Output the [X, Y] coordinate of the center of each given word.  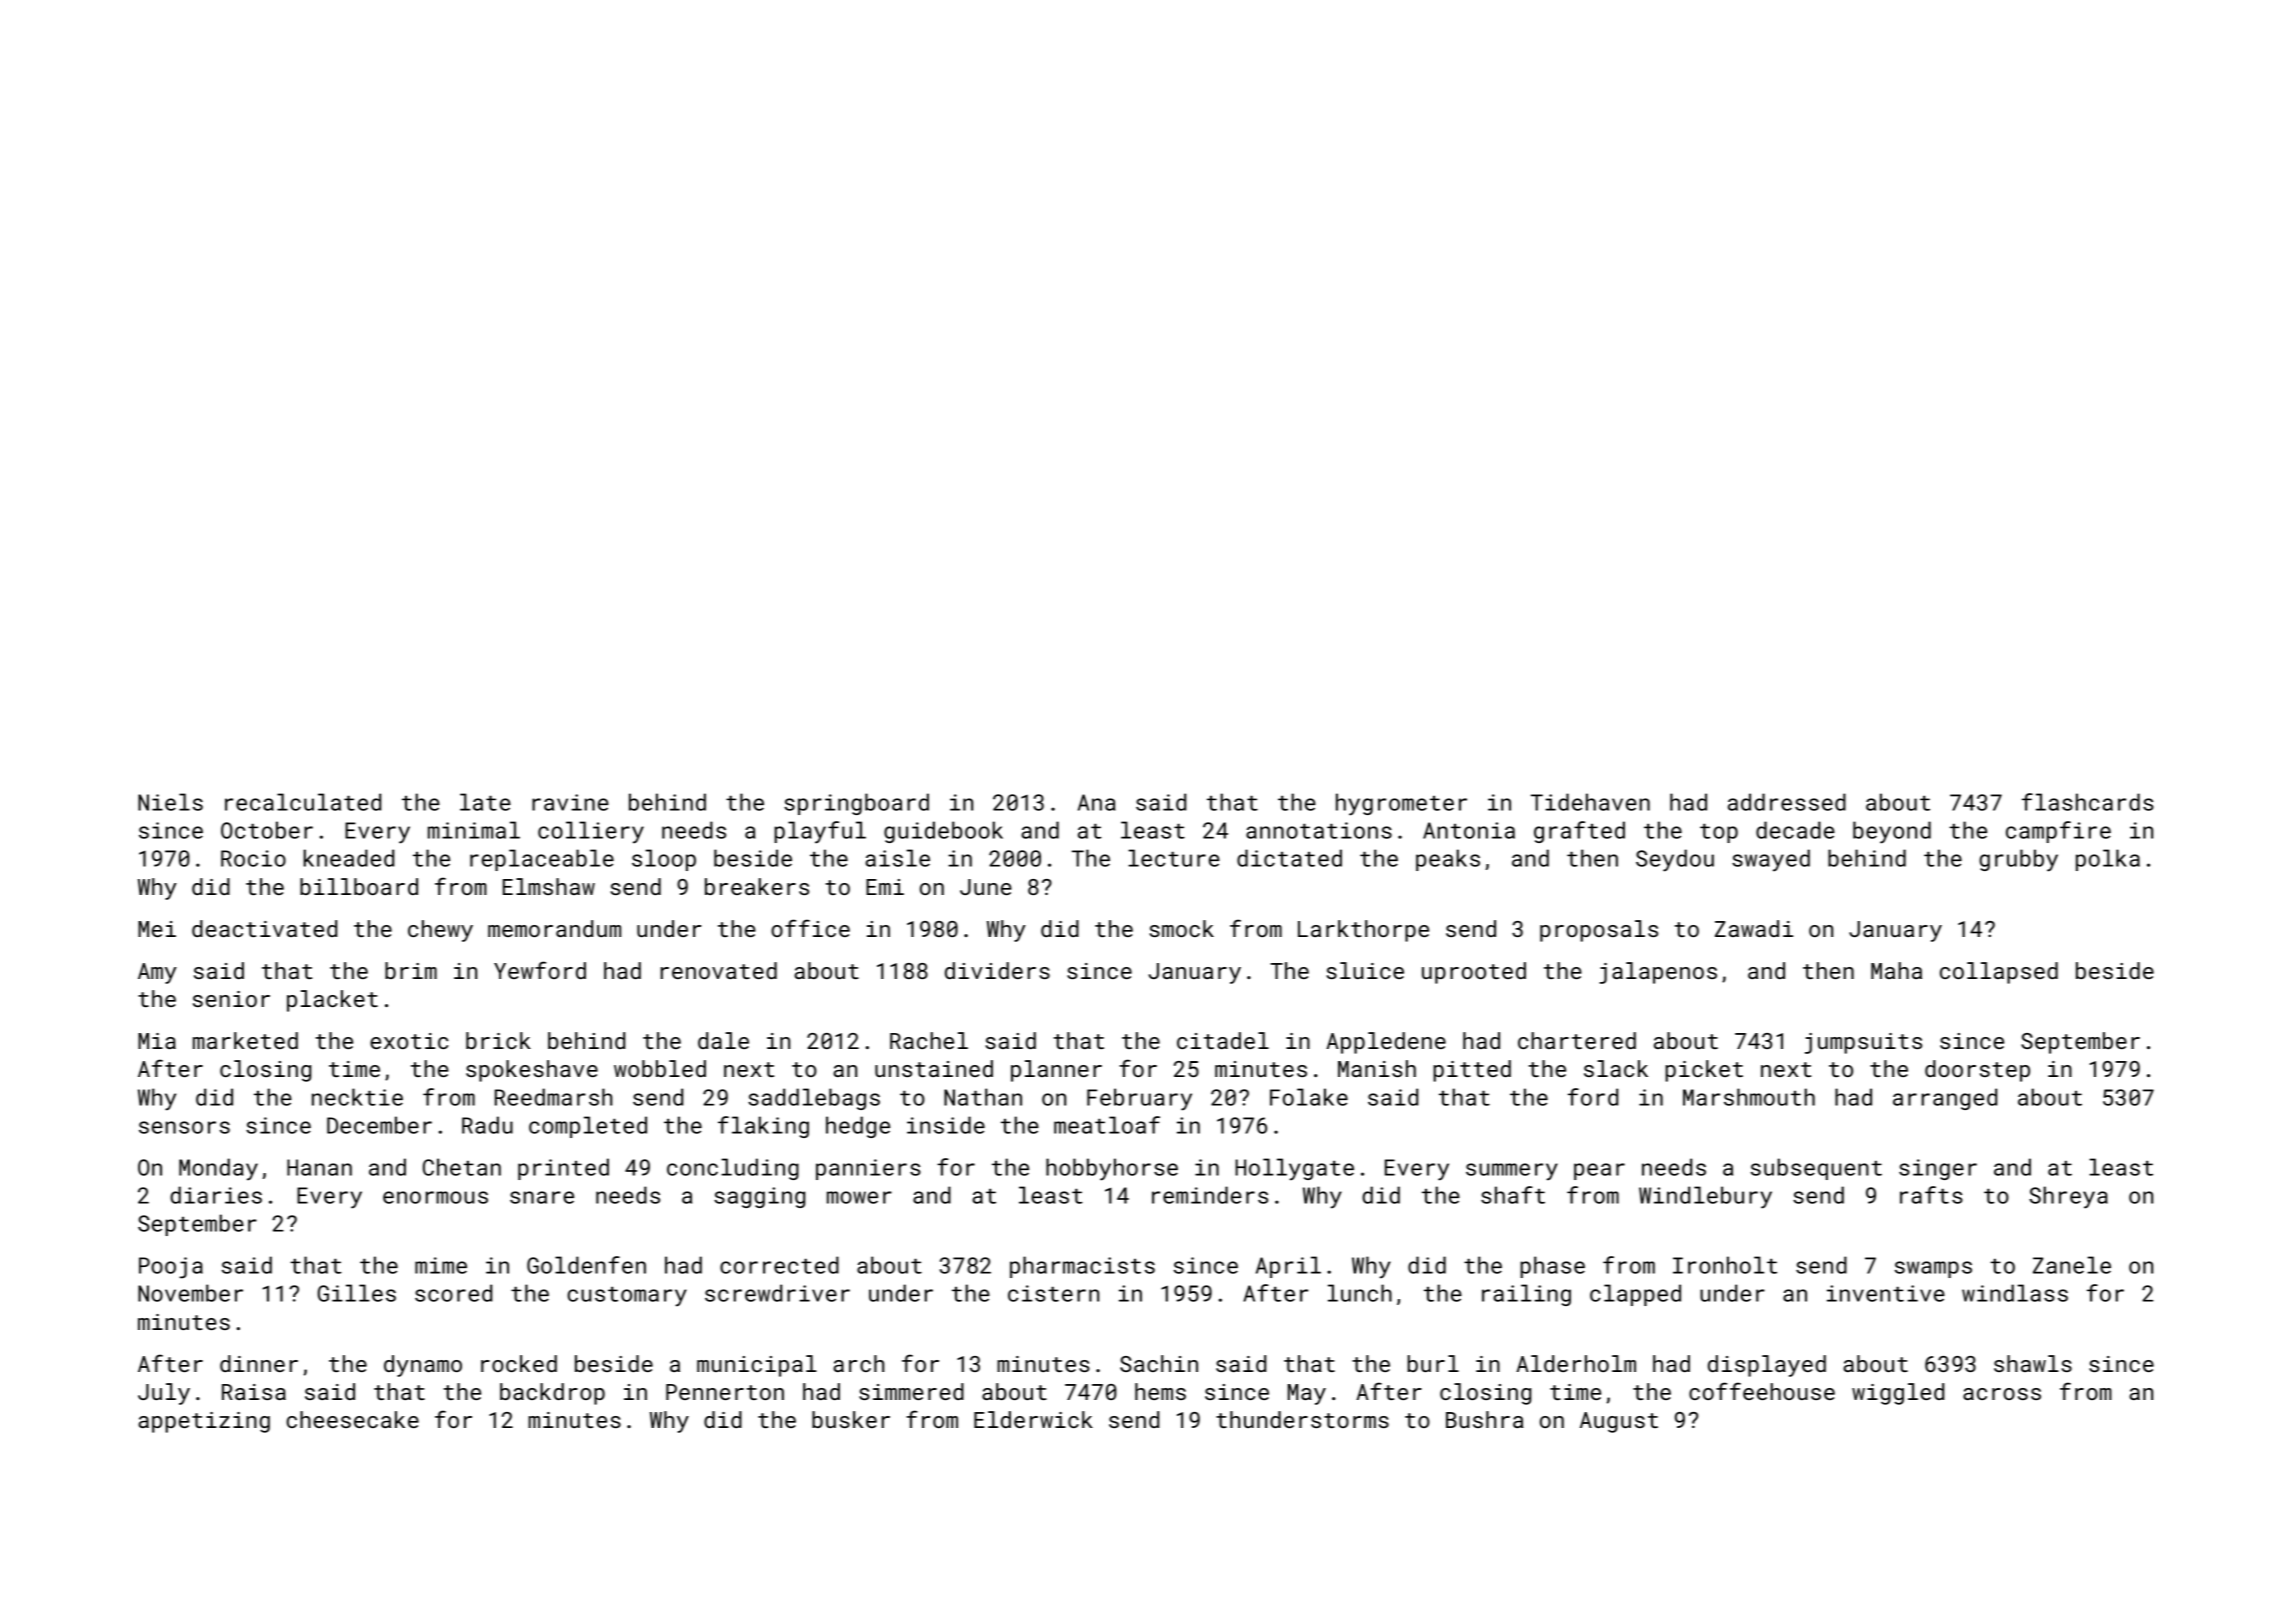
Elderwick [1033, 1419]
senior [231, 999]
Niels [170, 802]
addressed [1787, 802]
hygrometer [1401, 804]
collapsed [1999, 973]
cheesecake [352, 1419]
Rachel [929, 1040]
